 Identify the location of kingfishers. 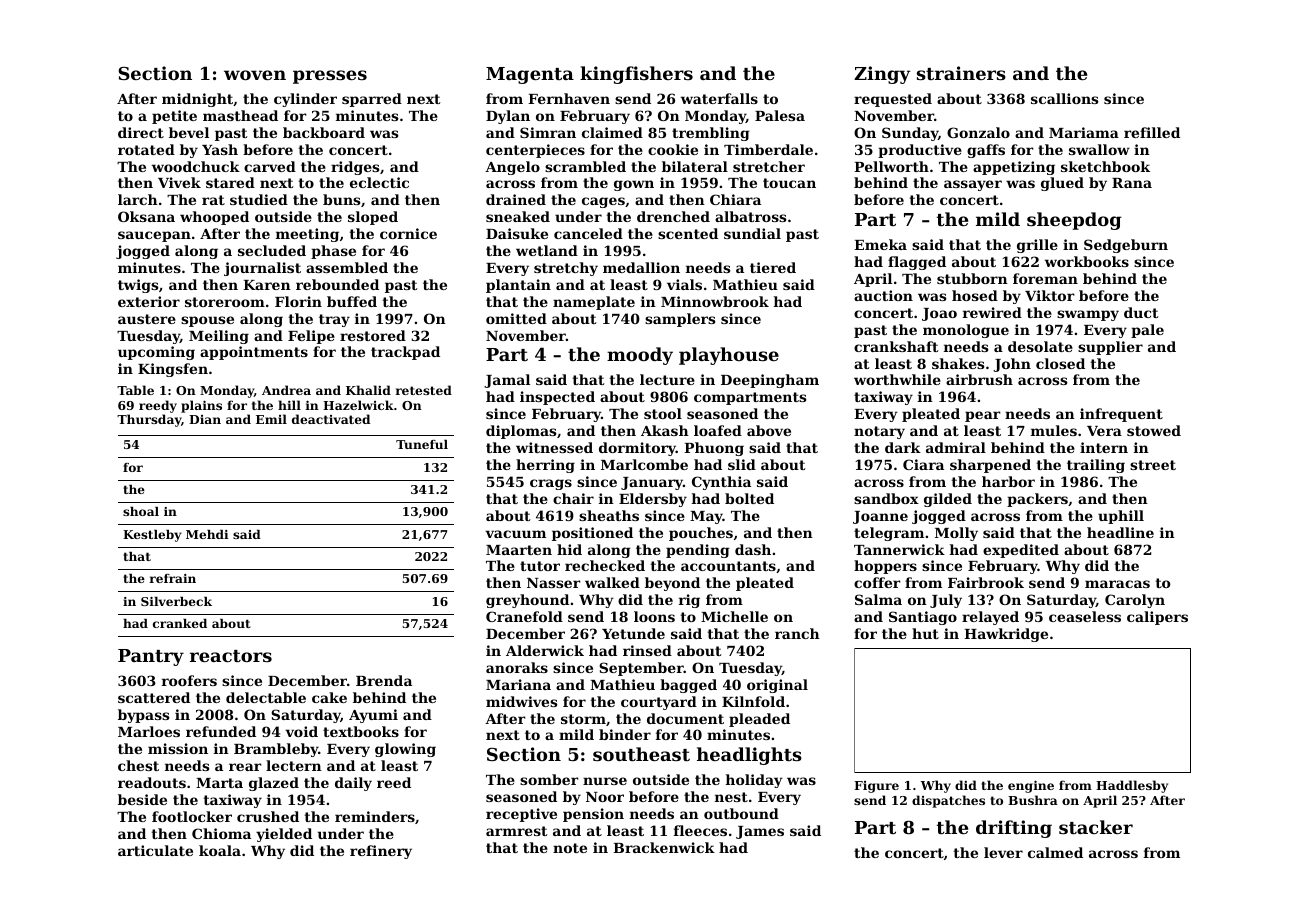
(636, 75).
